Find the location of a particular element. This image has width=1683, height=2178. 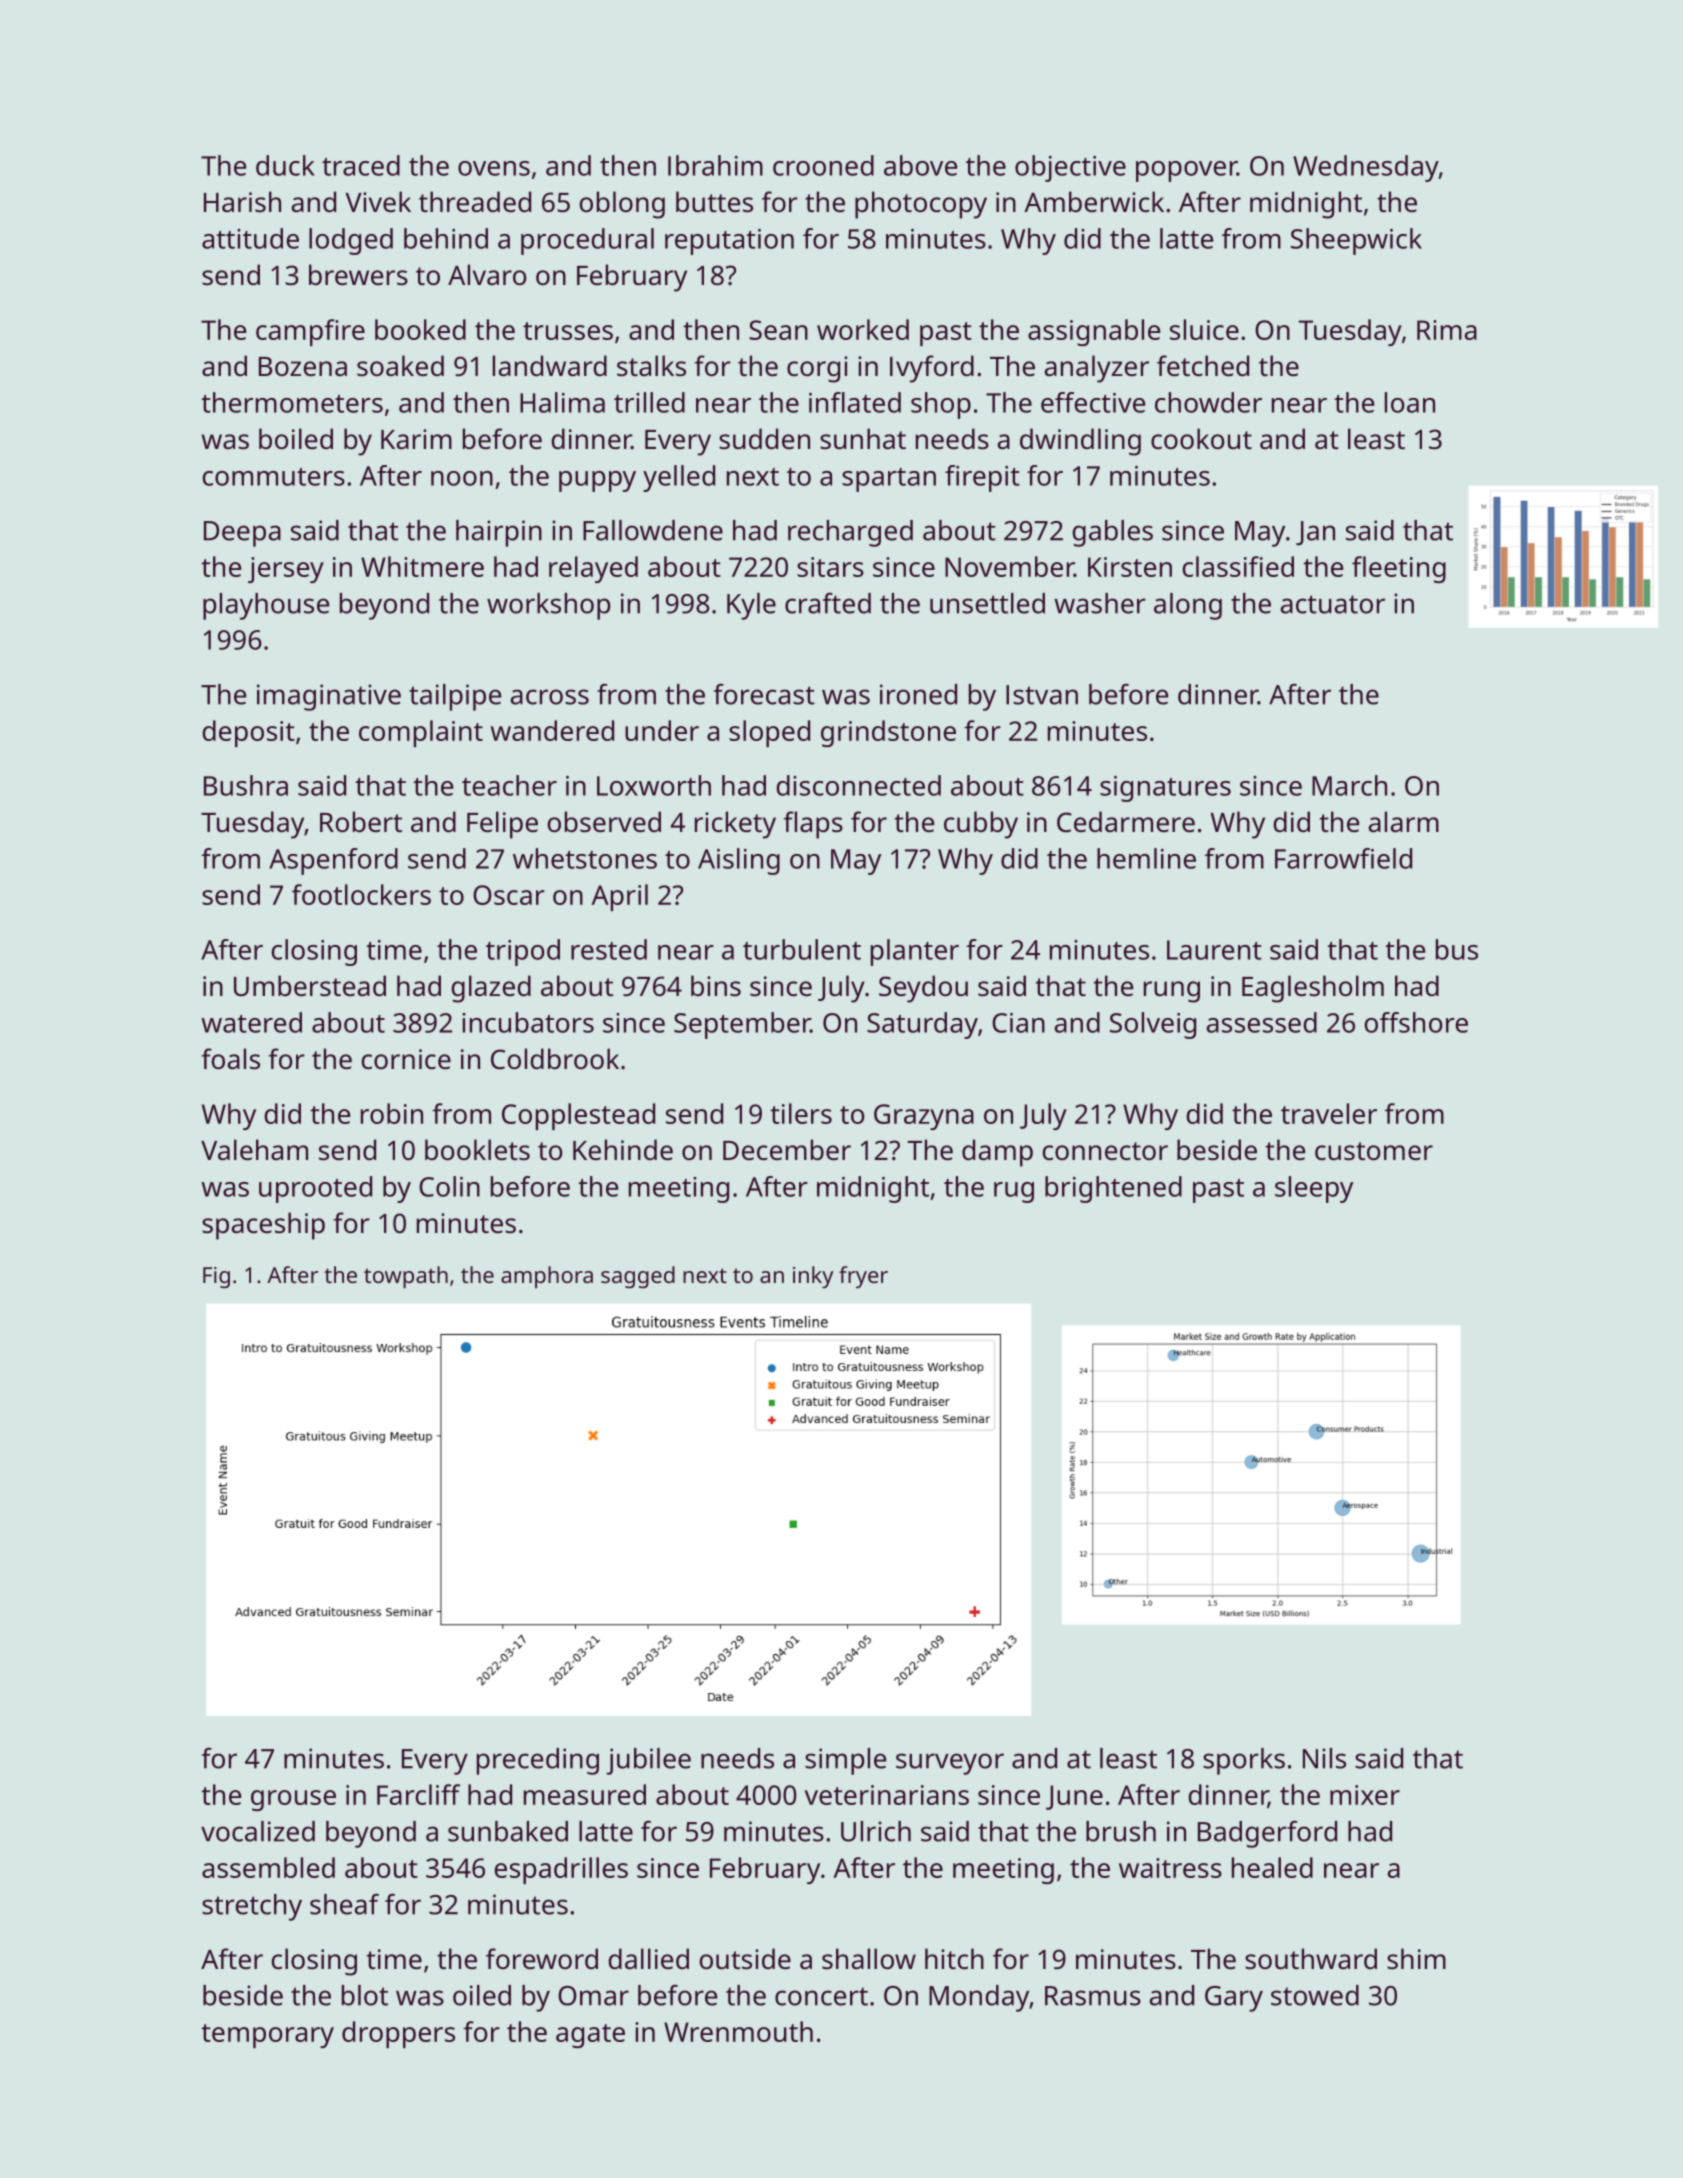

Rasmus is located at coordinates (1093, 1996).
